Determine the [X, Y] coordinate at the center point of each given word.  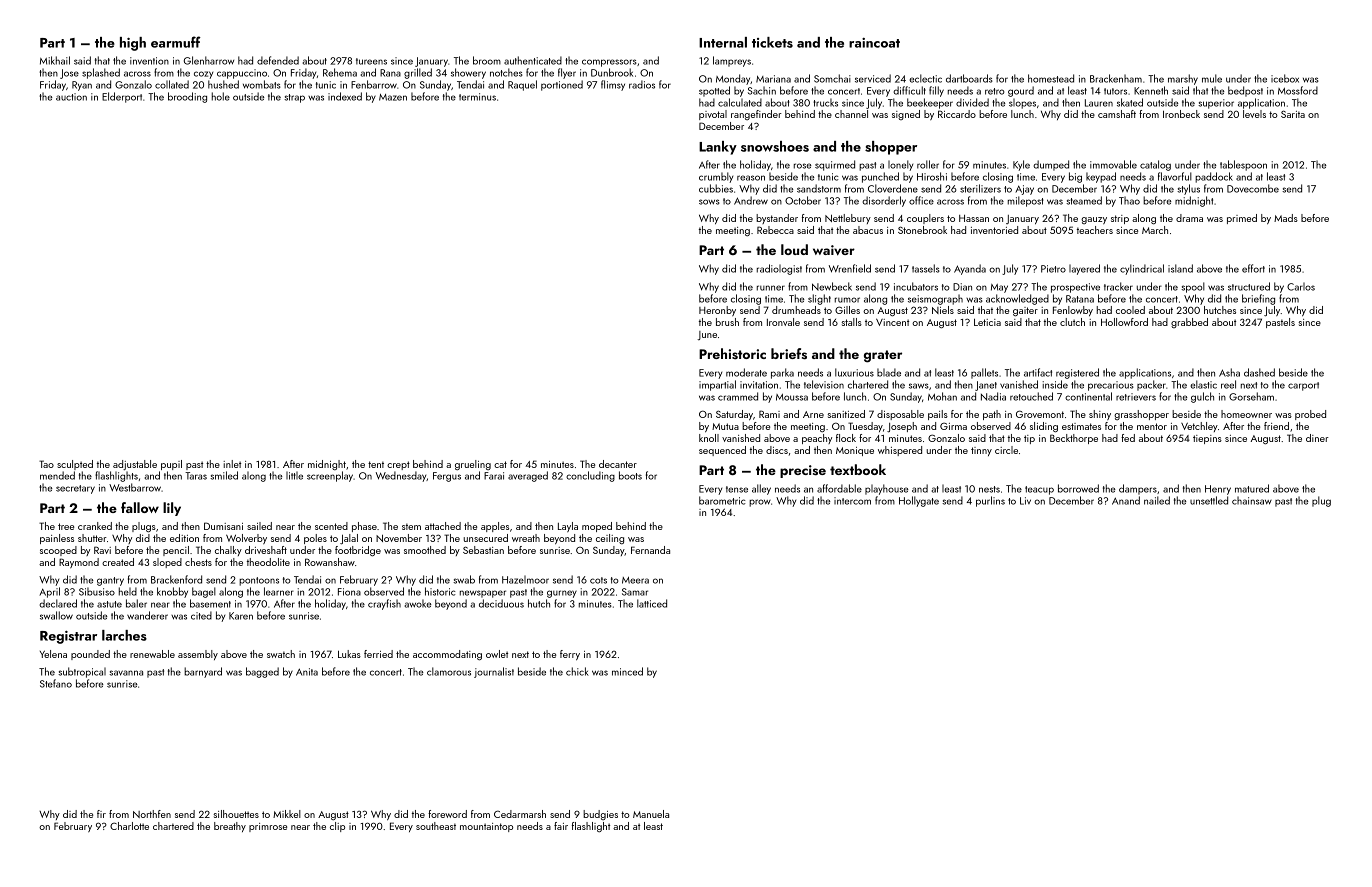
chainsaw [1252, 500]
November [399, 538]
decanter [618, 464]
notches [506, 72]
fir [101, 814]
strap [294, 98]
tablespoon [1243, 165]
